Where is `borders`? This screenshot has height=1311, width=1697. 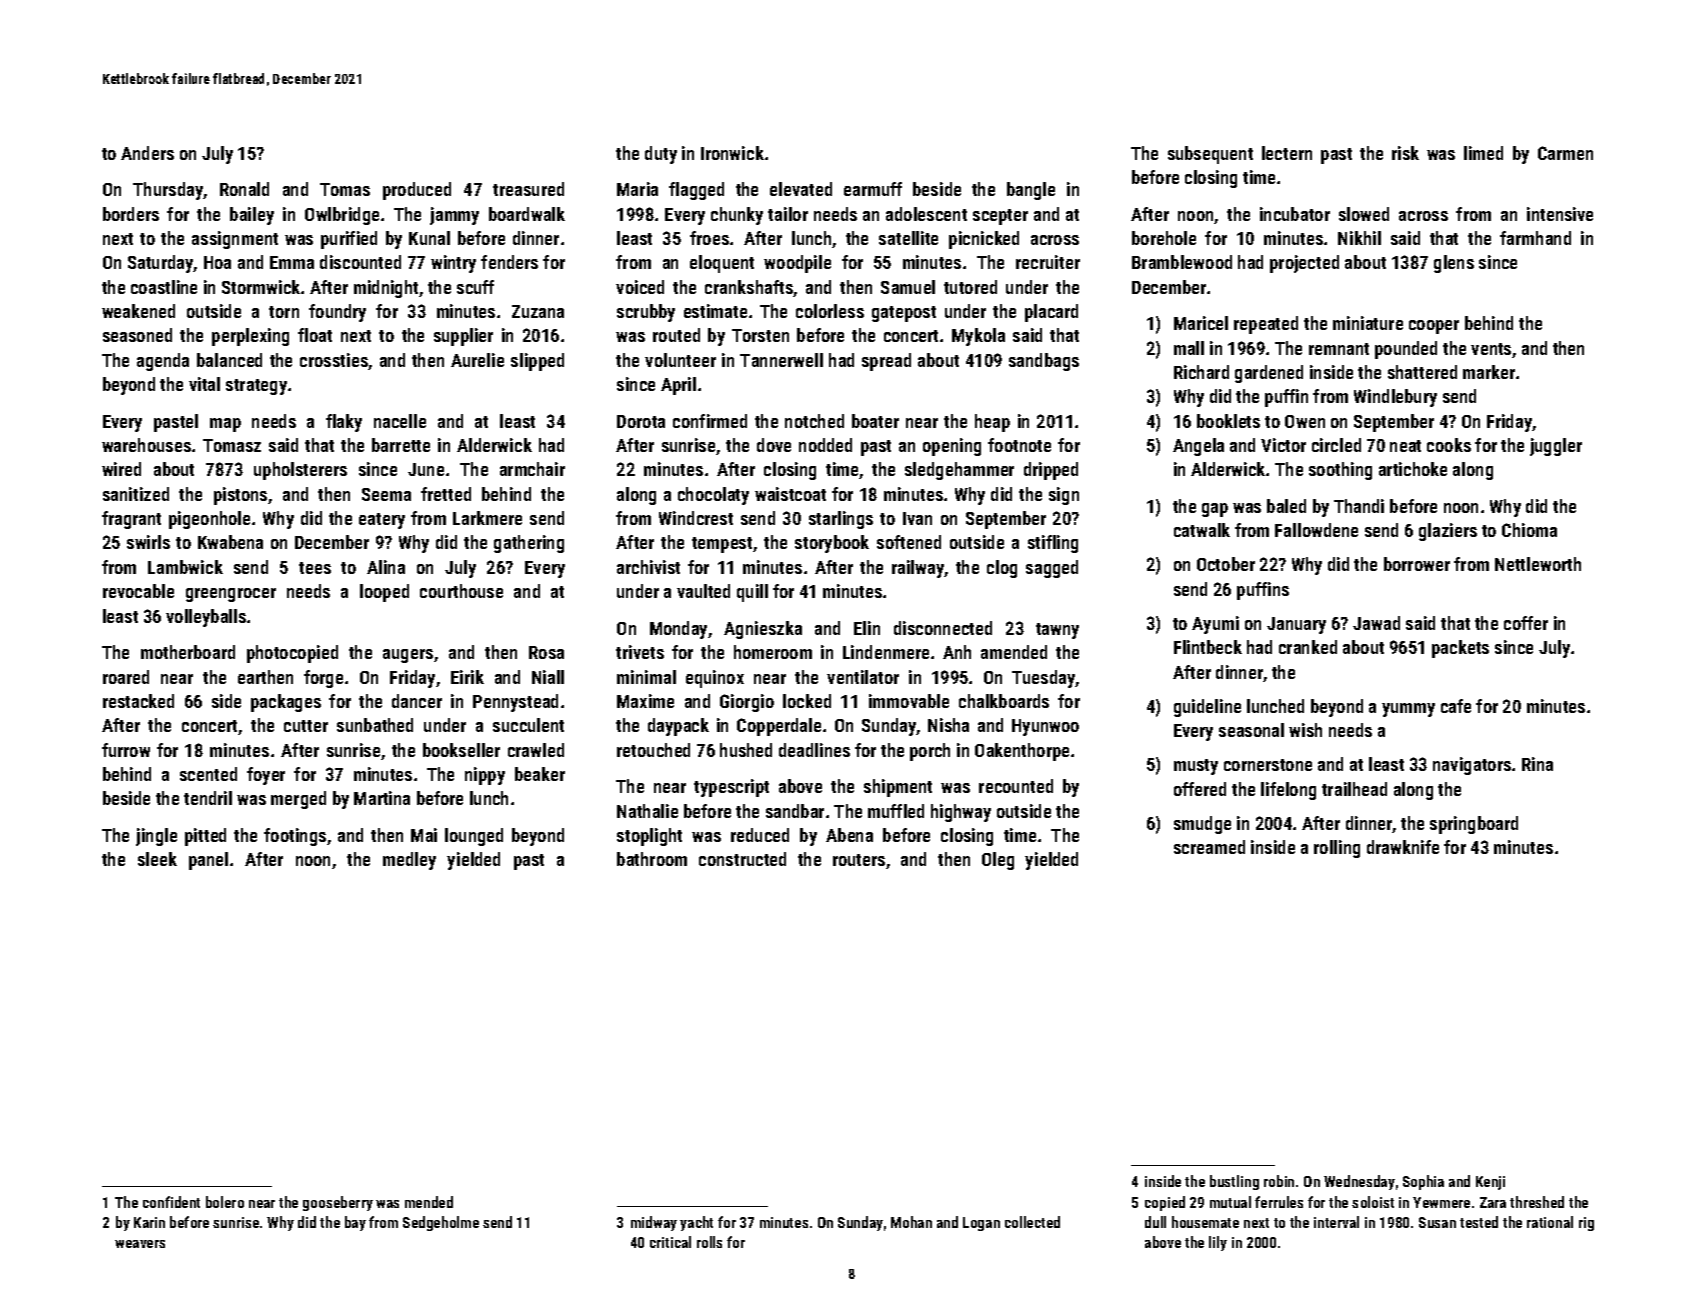 borders is located at coordinates (131, 214).
